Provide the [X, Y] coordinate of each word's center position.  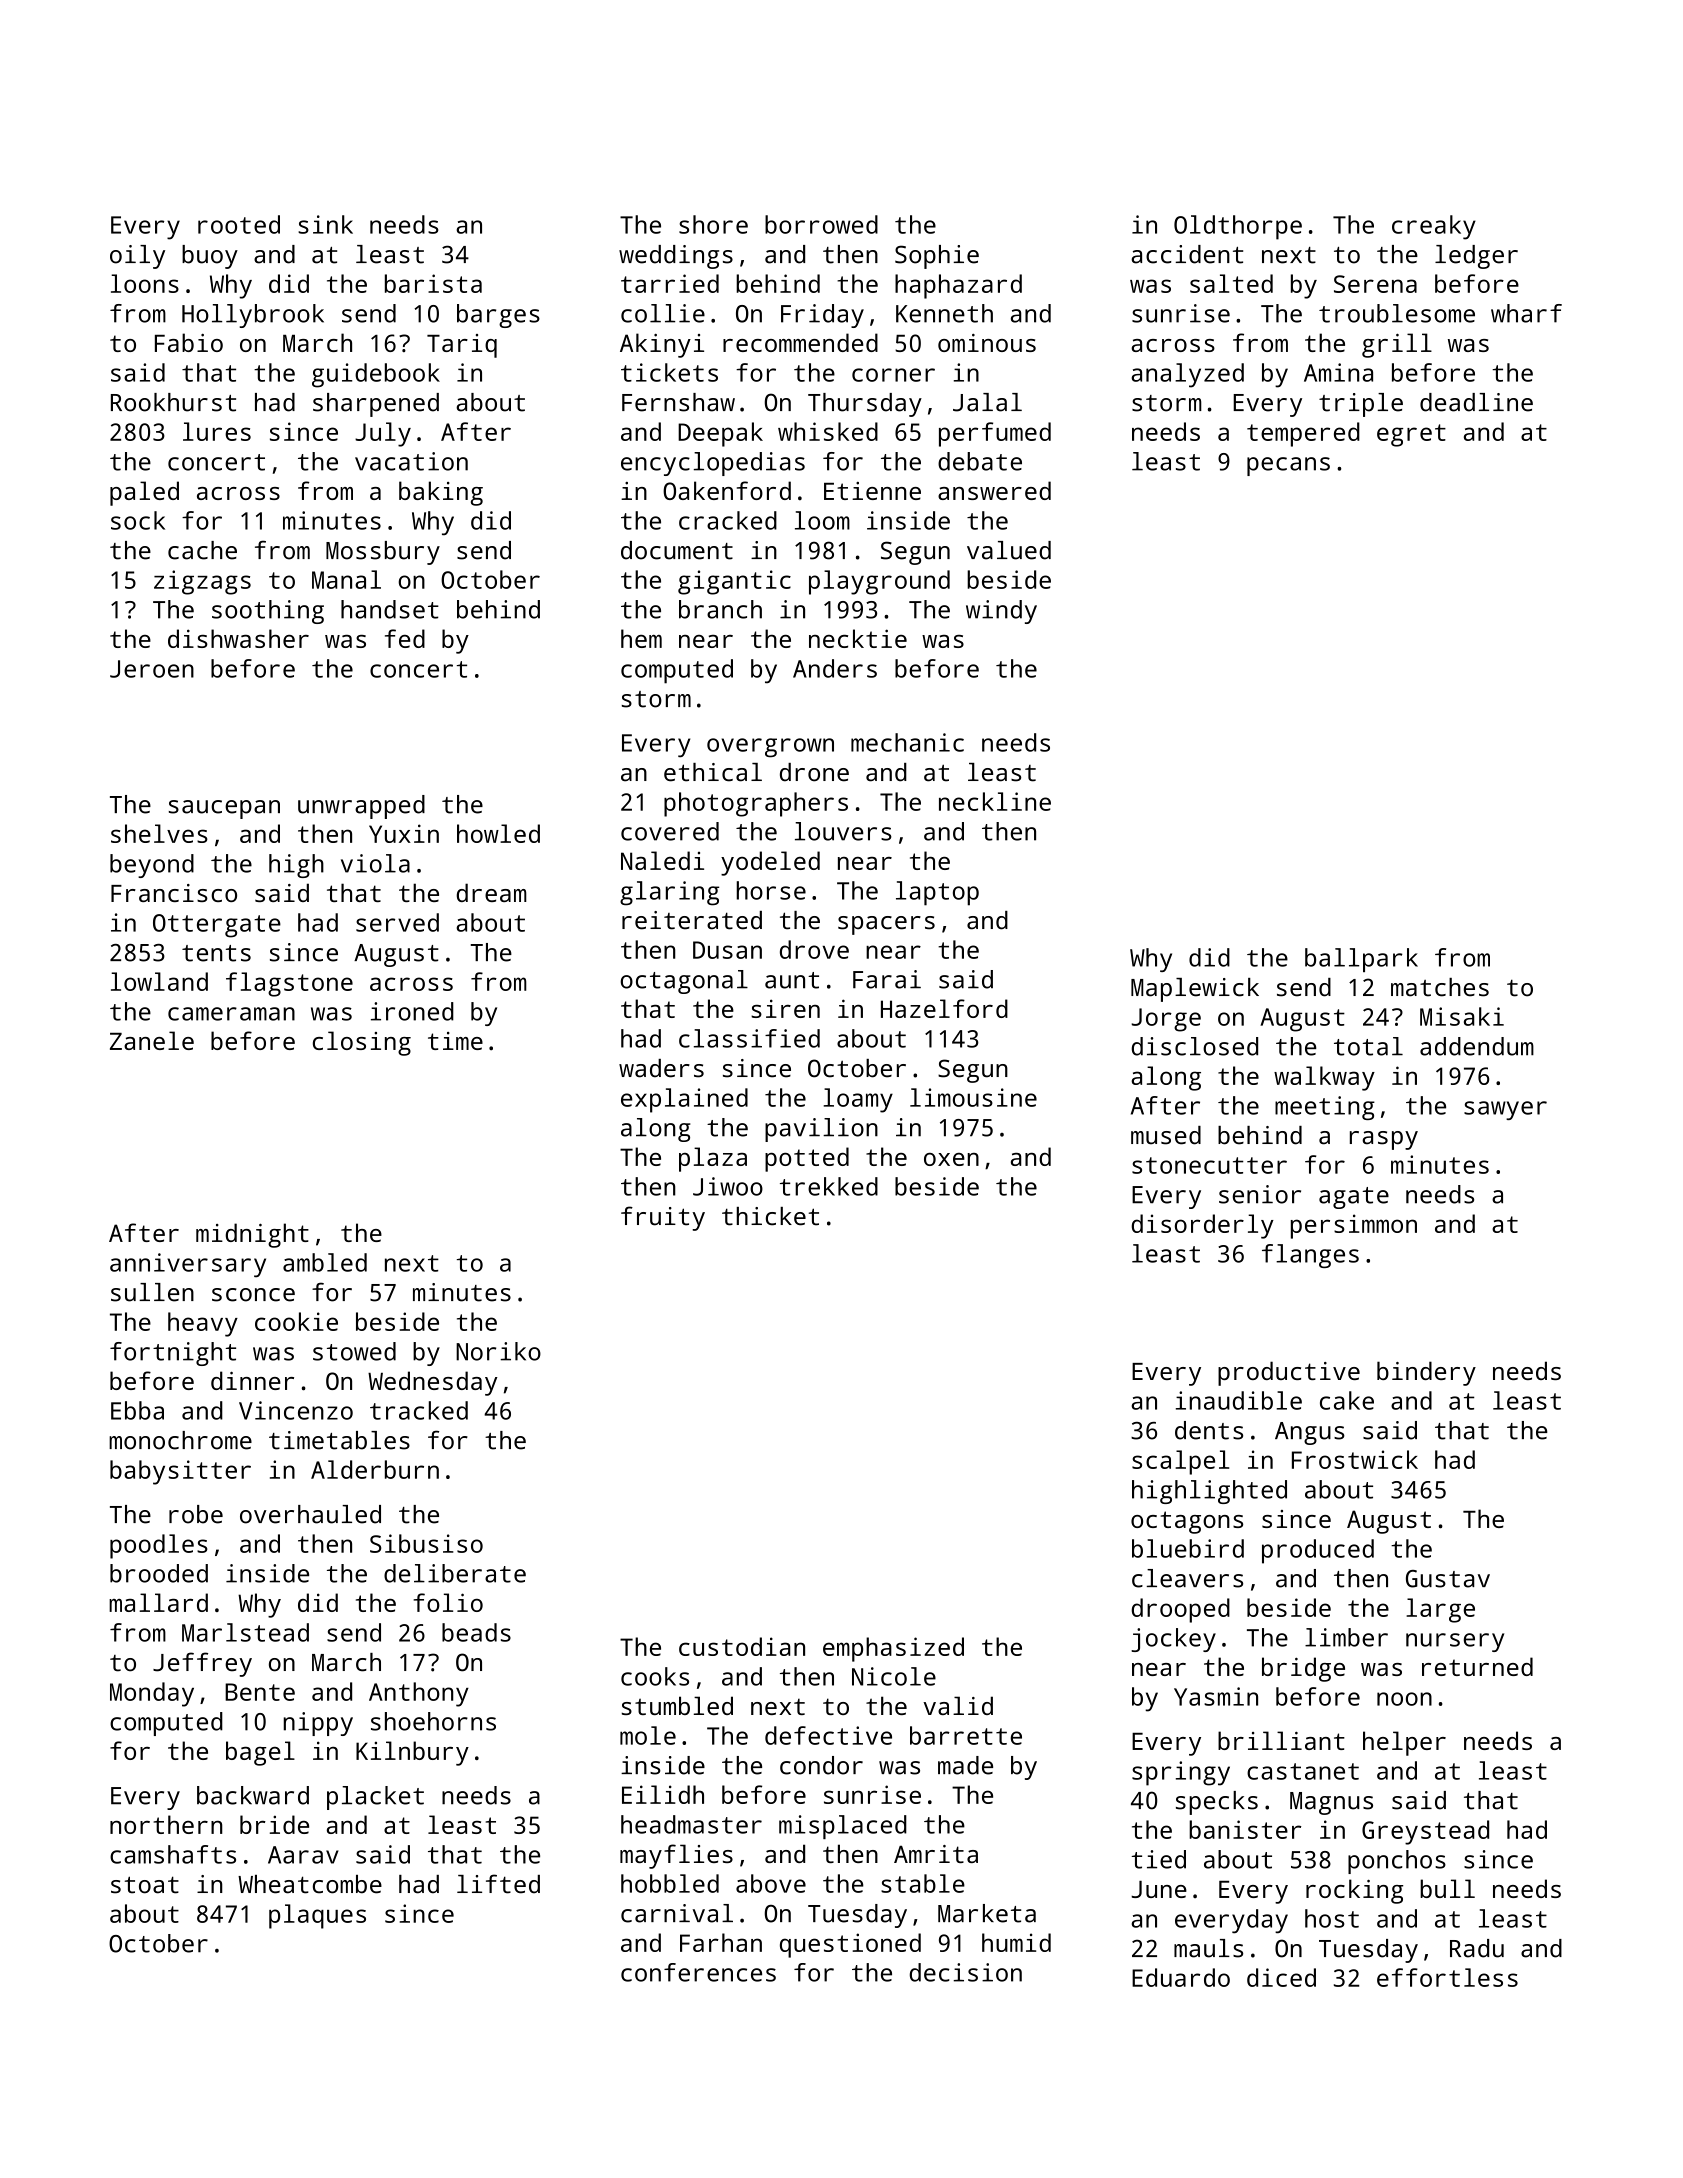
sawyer [1505, 1110]
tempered [1303, 434]
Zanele [152, 1040]
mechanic [907, 742]
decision [965, 1972]
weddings [676, 257]
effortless [1447, 1977]
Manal [346, 579]
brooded [159, 1573]
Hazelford [944, 1008]
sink [325, 224]
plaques [317, 1916]
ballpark [1361, 960]
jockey [1173, 1640]
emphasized [893, 1649]
